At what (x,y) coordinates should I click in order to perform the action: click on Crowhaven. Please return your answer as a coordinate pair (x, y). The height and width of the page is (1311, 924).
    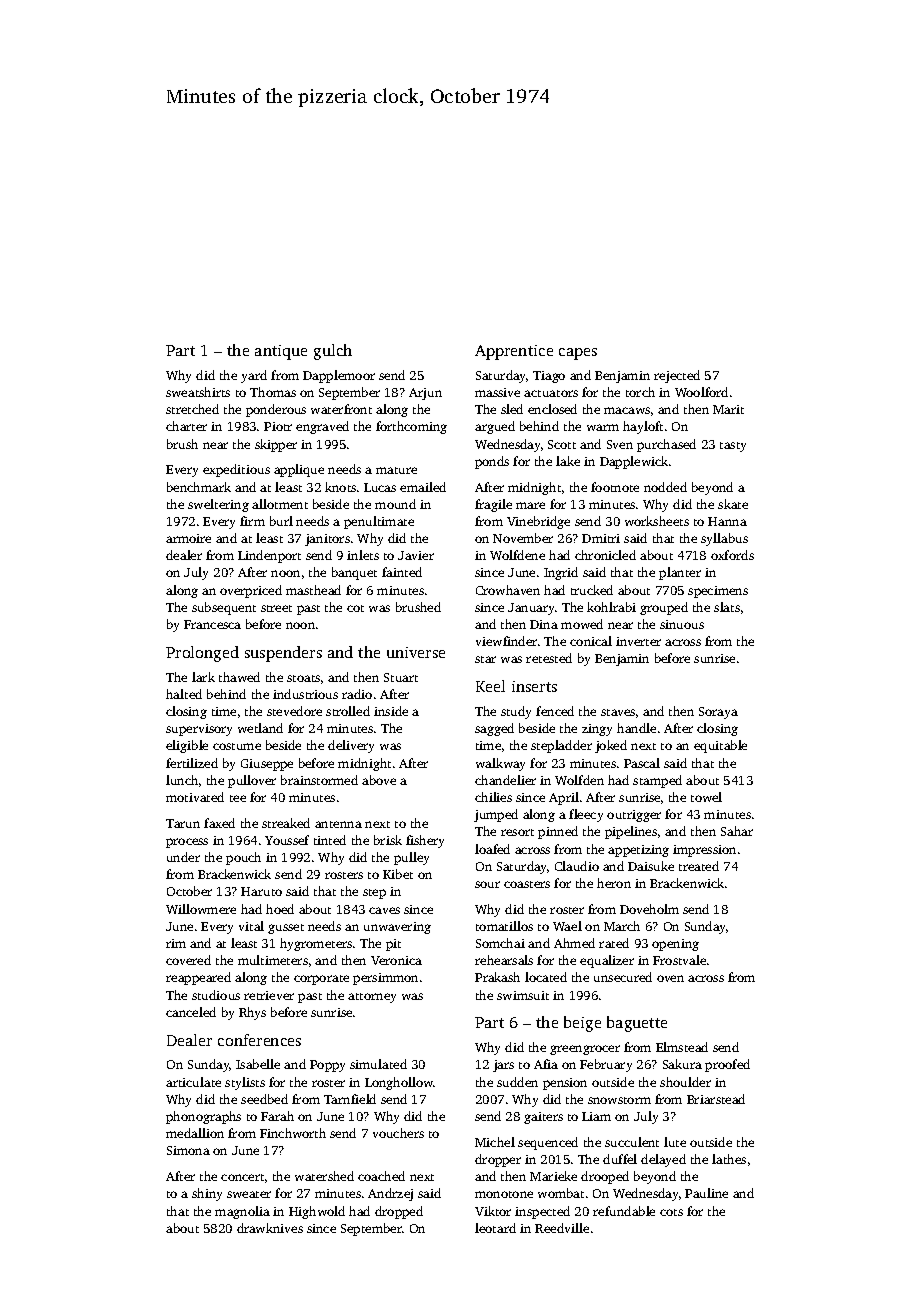
    Looking at the image, I should click on (508, 590).
